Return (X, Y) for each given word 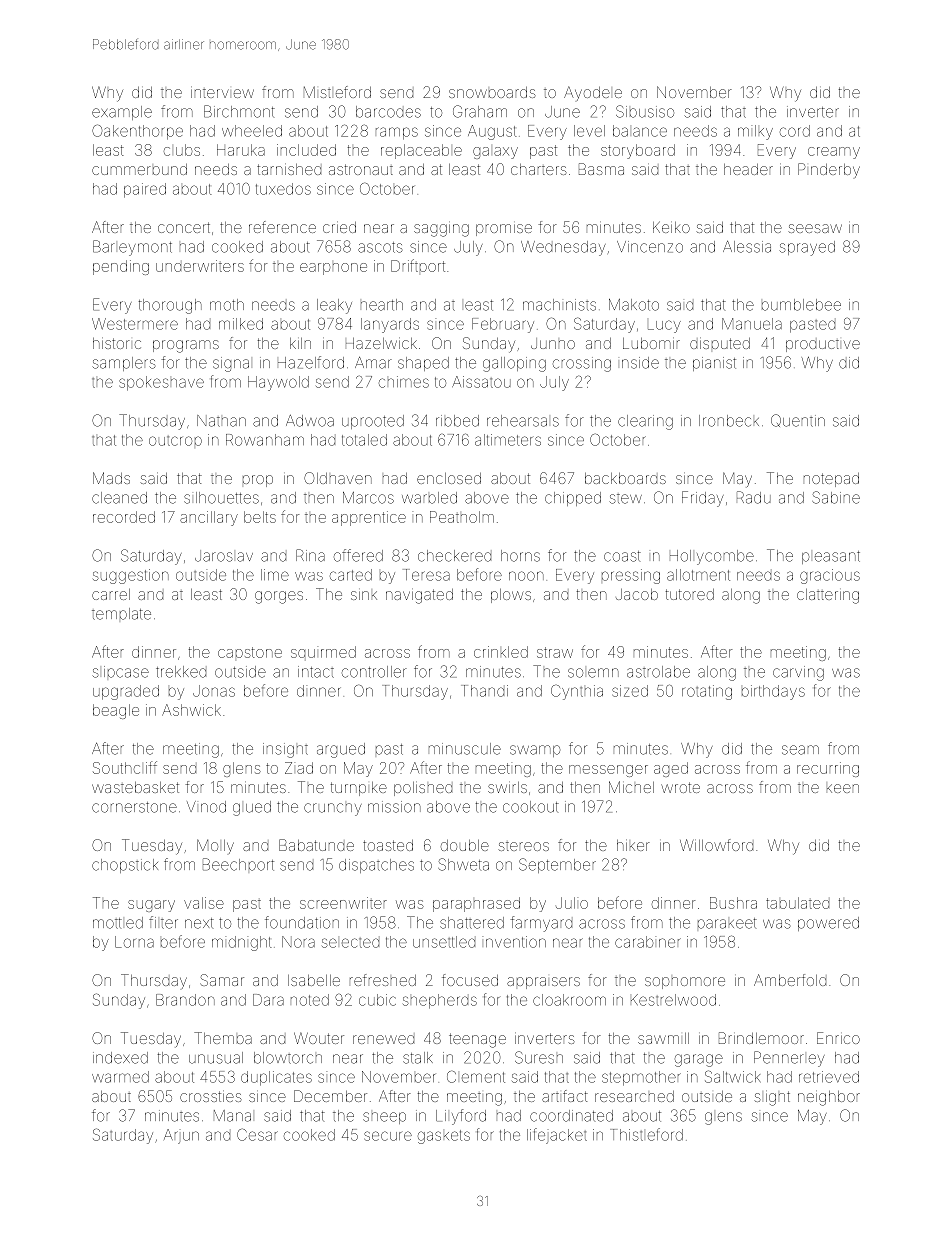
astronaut (361, 169)
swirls (507, 787)
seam (800, 750)
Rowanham (265, 440)
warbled (429, 498)
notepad (831, 480)
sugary (151, 906)
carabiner (648, 942)
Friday (703, 499)
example (122, 113)
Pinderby (829, 170)
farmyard (541, 924)
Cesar (257, 1134)
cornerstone (134, 807)
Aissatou (481, 382)
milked (241, 324)
